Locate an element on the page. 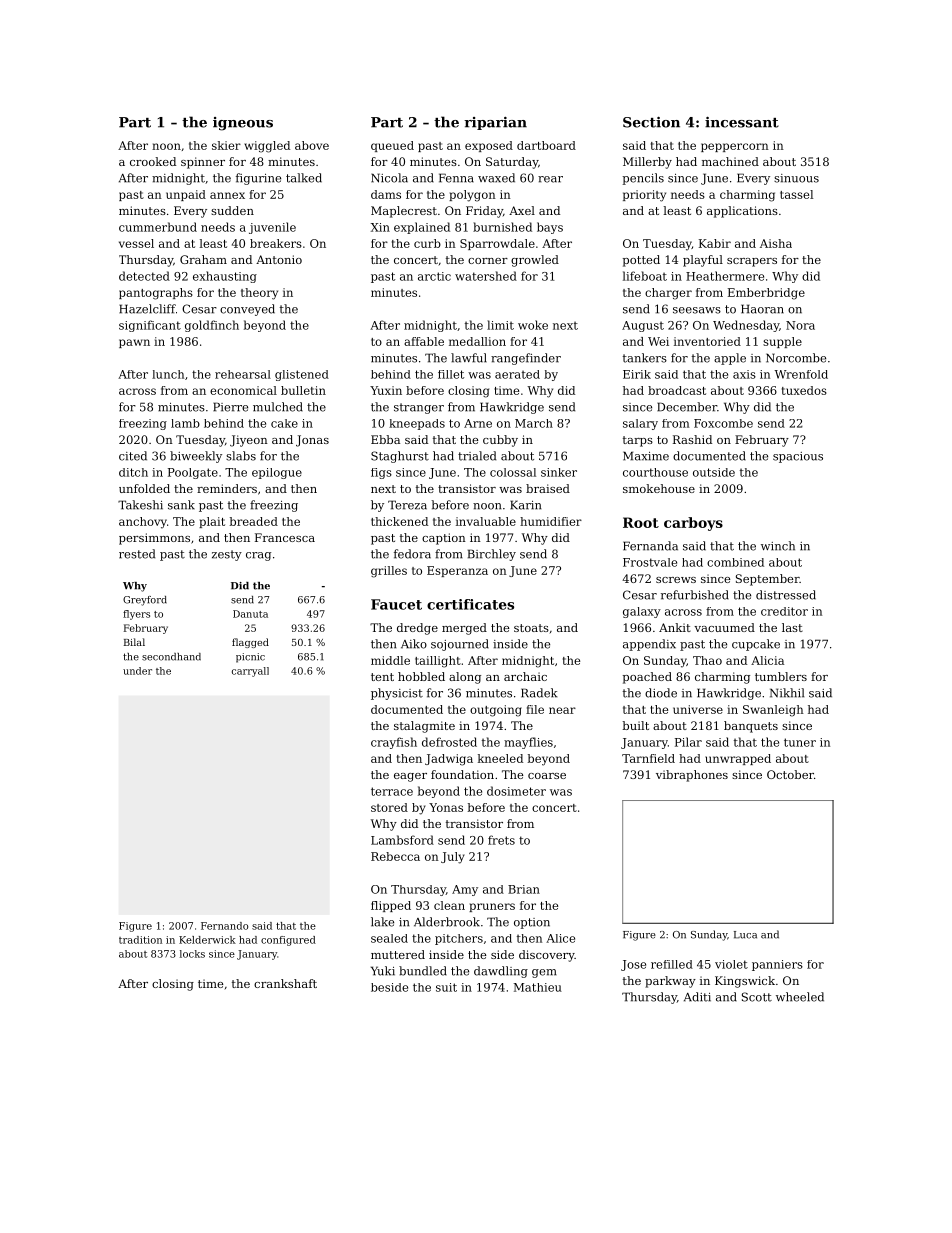 The width and height of the image is (952, 1233). Yuxin is located at coordinates (386, 390).
